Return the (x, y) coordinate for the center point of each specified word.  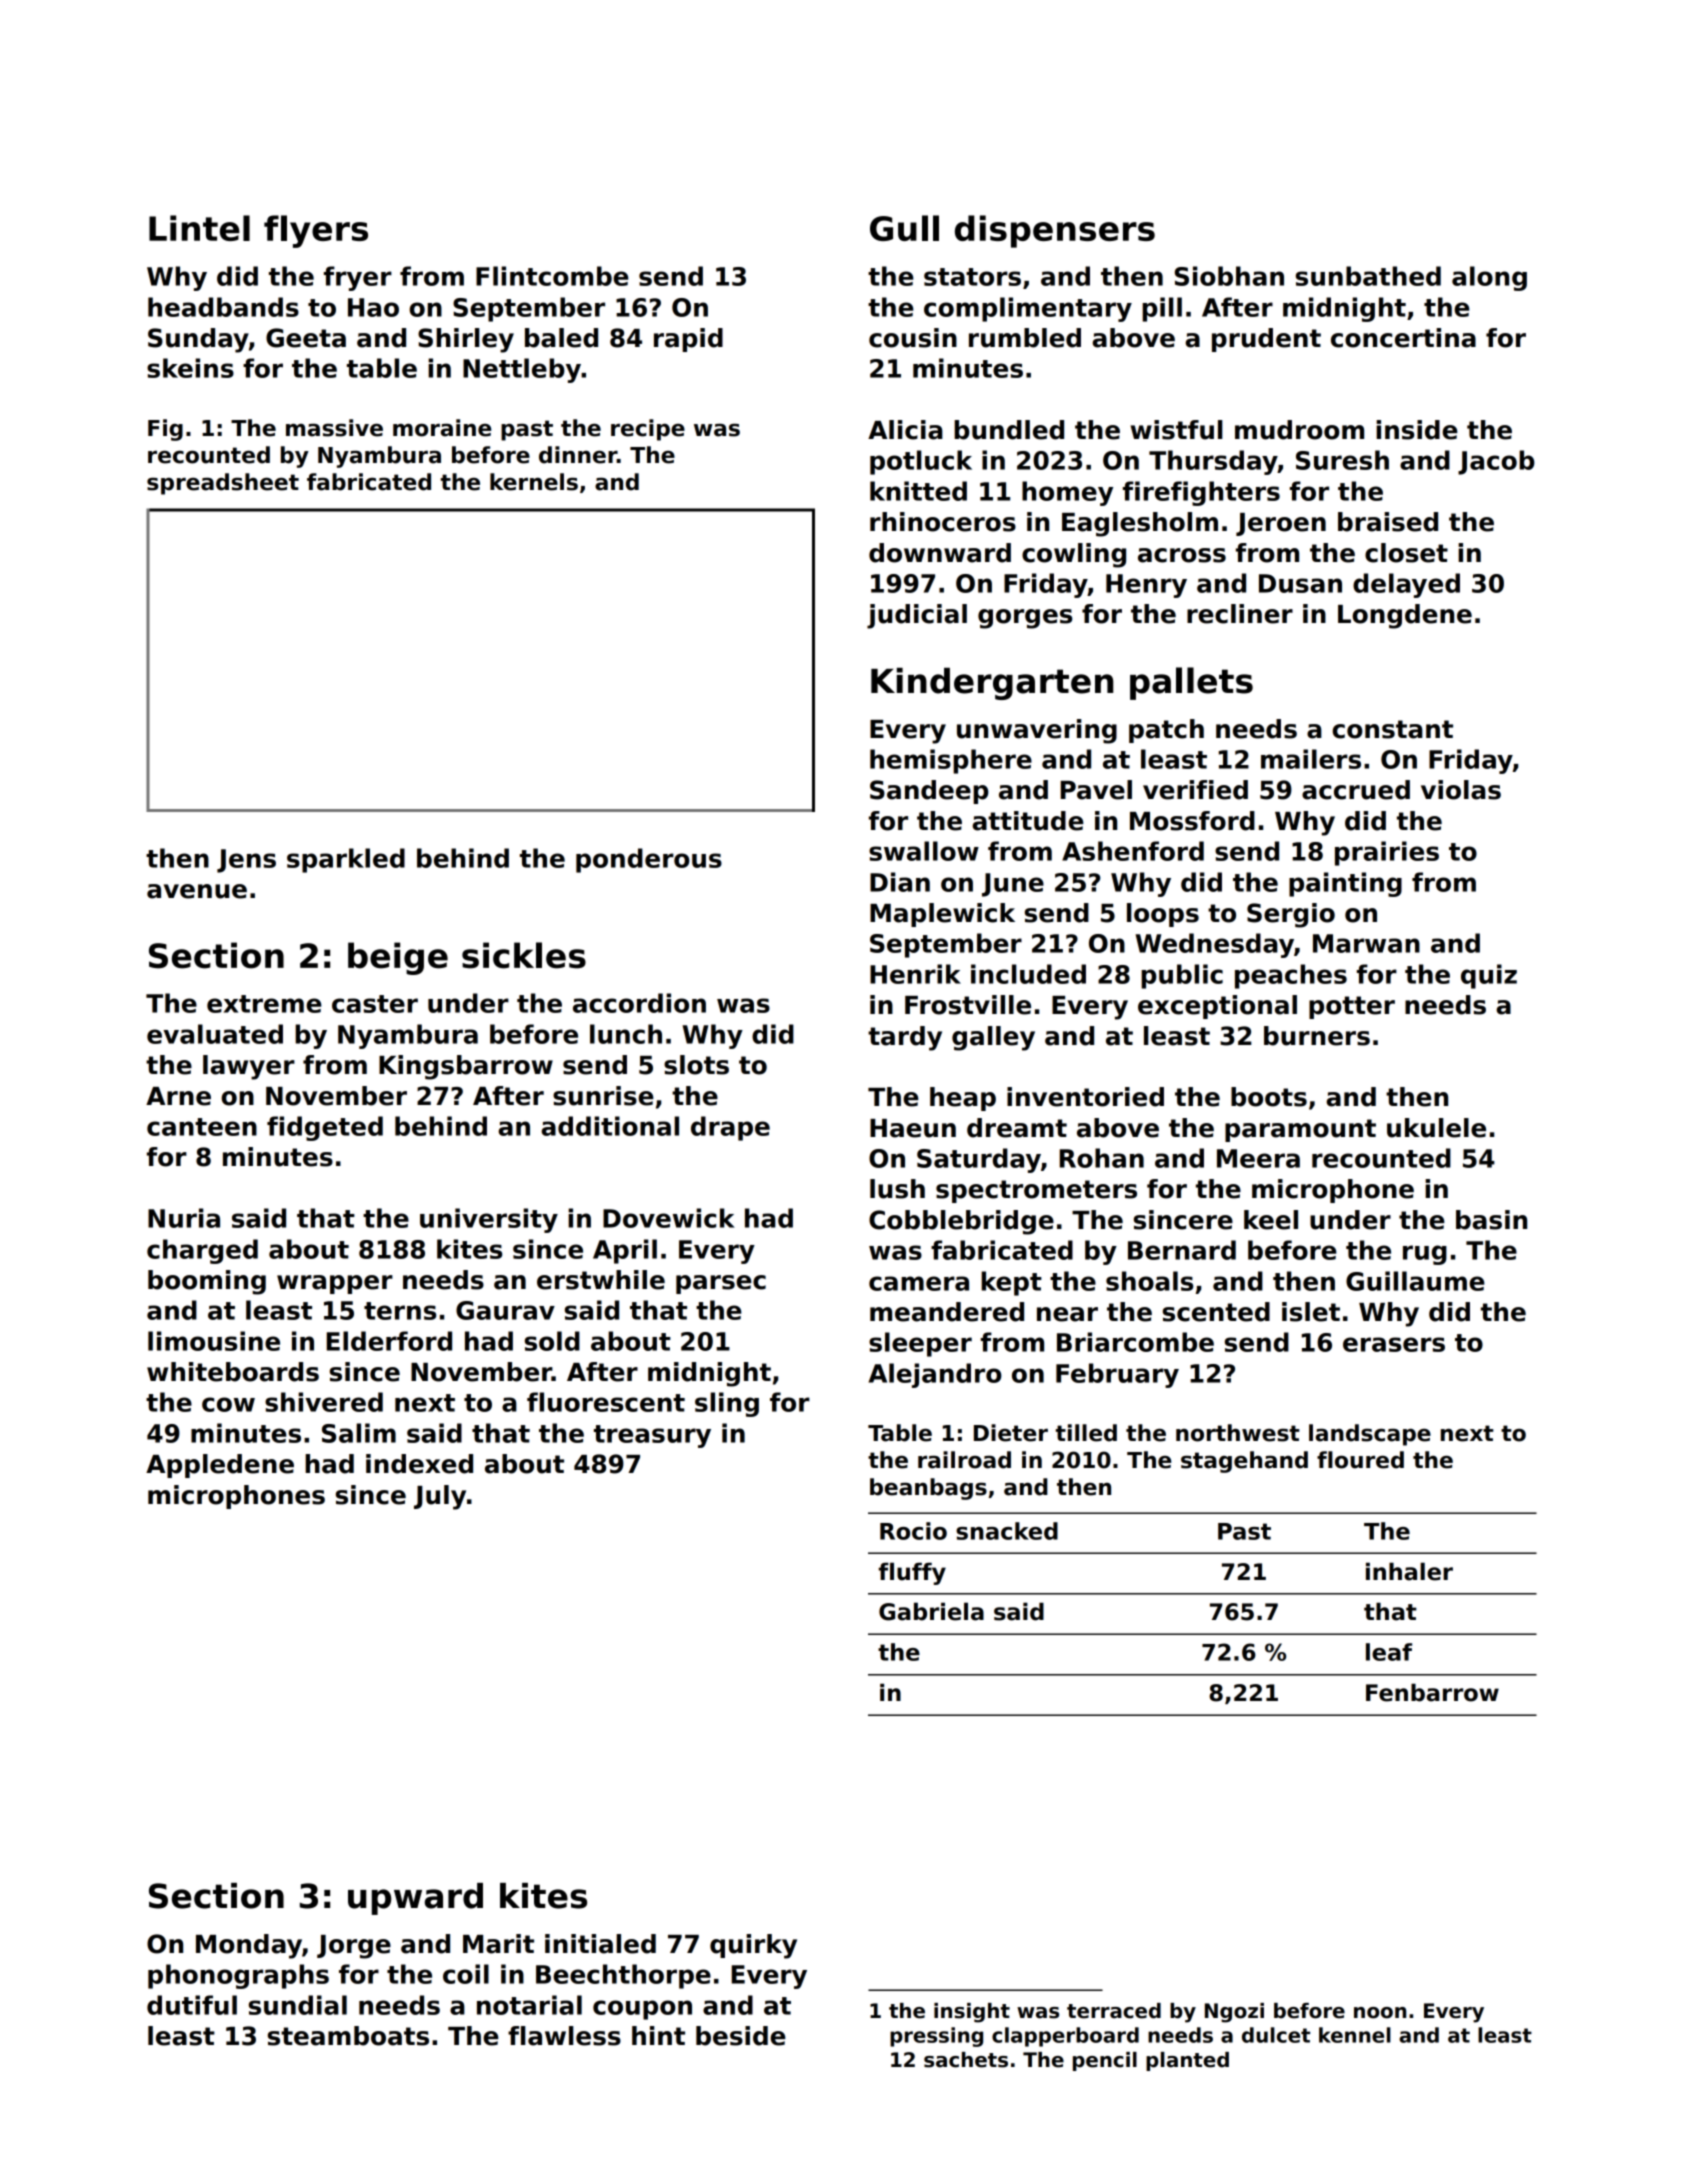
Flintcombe (552, 276)
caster (375, 1004)
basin (1491, 1220)
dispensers (1055, 231)
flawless (564, 2036)
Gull (904, 228)
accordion (639, 1003)
